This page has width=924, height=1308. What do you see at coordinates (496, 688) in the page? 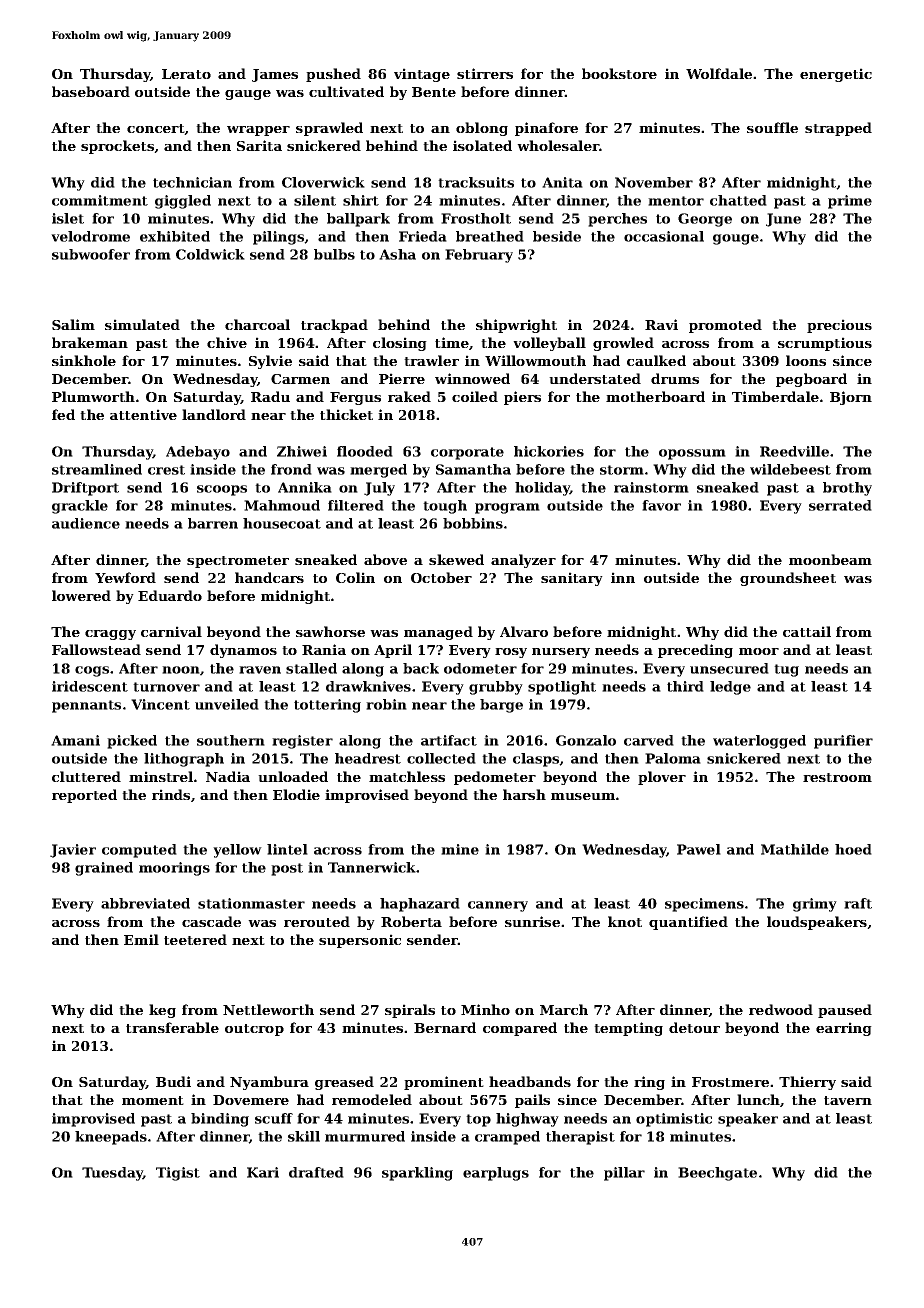
I see `grubby` at bounding box center [496, 688].
